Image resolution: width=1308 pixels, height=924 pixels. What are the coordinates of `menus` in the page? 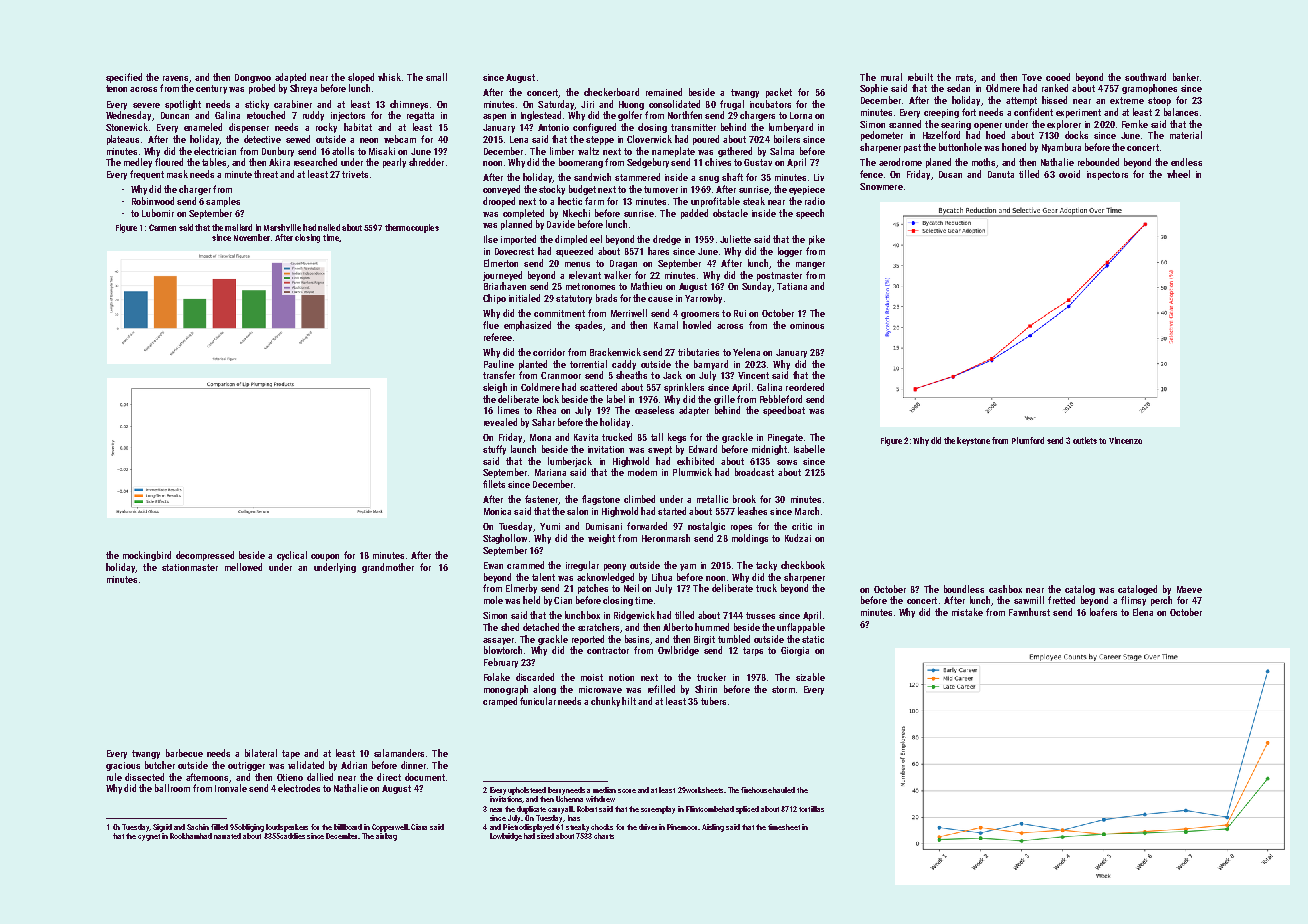 It's located at (577, 264).
